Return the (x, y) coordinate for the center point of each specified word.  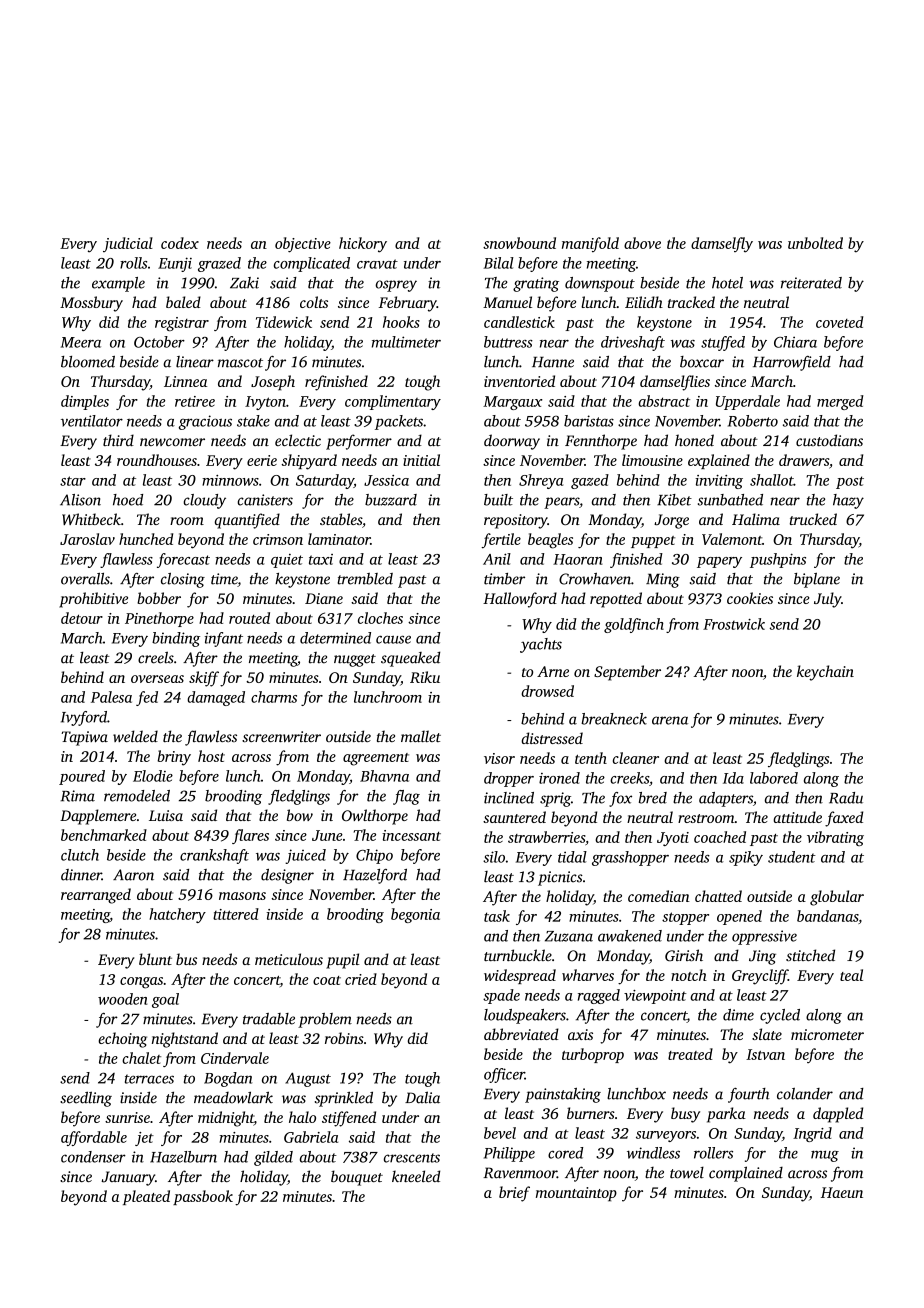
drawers (804, 460)
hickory (363, 245)
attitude (797, 817)
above (642, 243)
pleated (146, 1197)
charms (274, 697)
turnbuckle (518, 955)
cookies (750, 598)
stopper (685, 918)
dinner (81, 875)
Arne (553, 671)
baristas (589, 421)
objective (303, 245)
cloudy (204, 501)
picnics (560, 878)
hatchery (177, 915)
